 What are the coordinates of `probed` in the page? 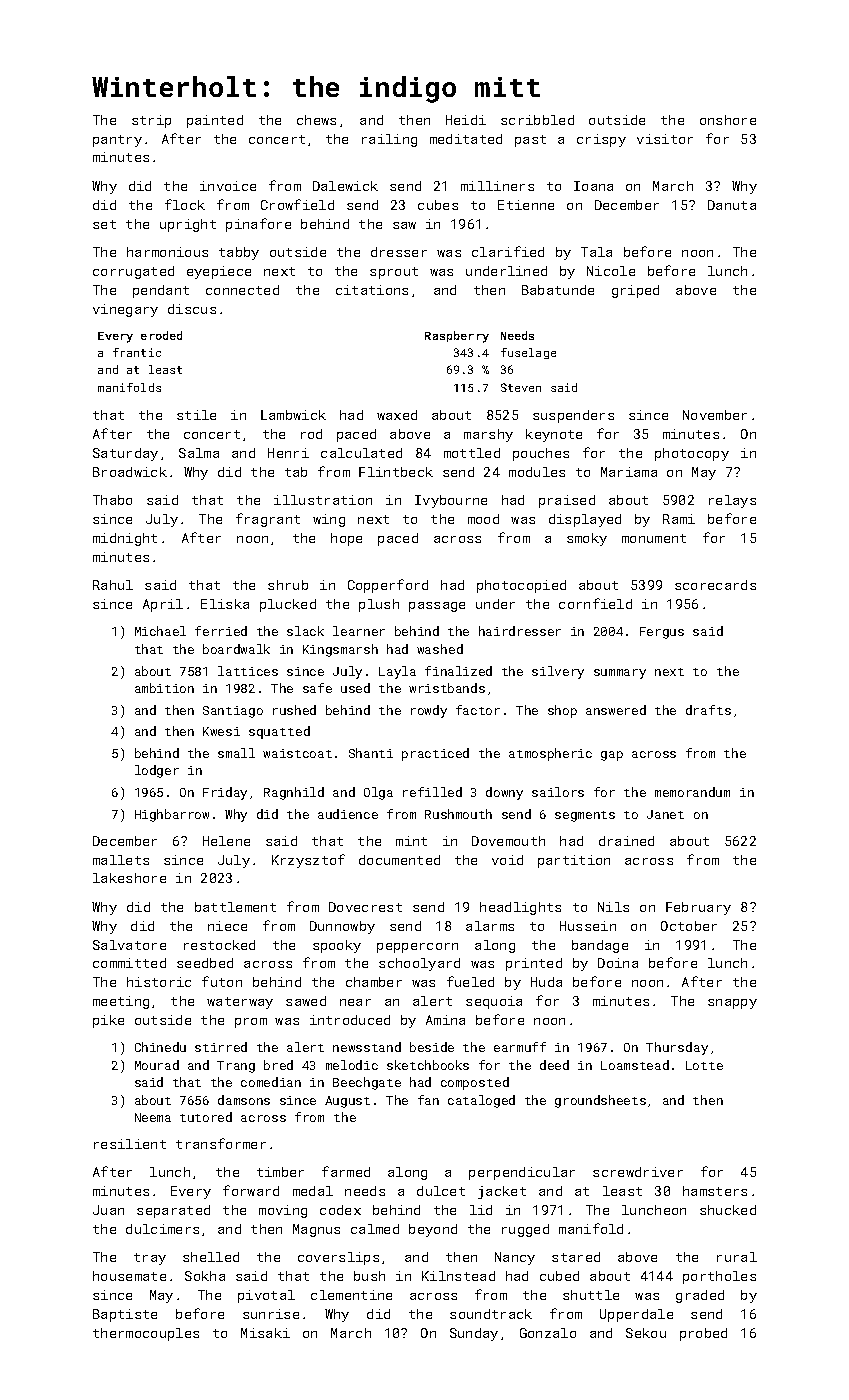 It's located at (703, 1334).
